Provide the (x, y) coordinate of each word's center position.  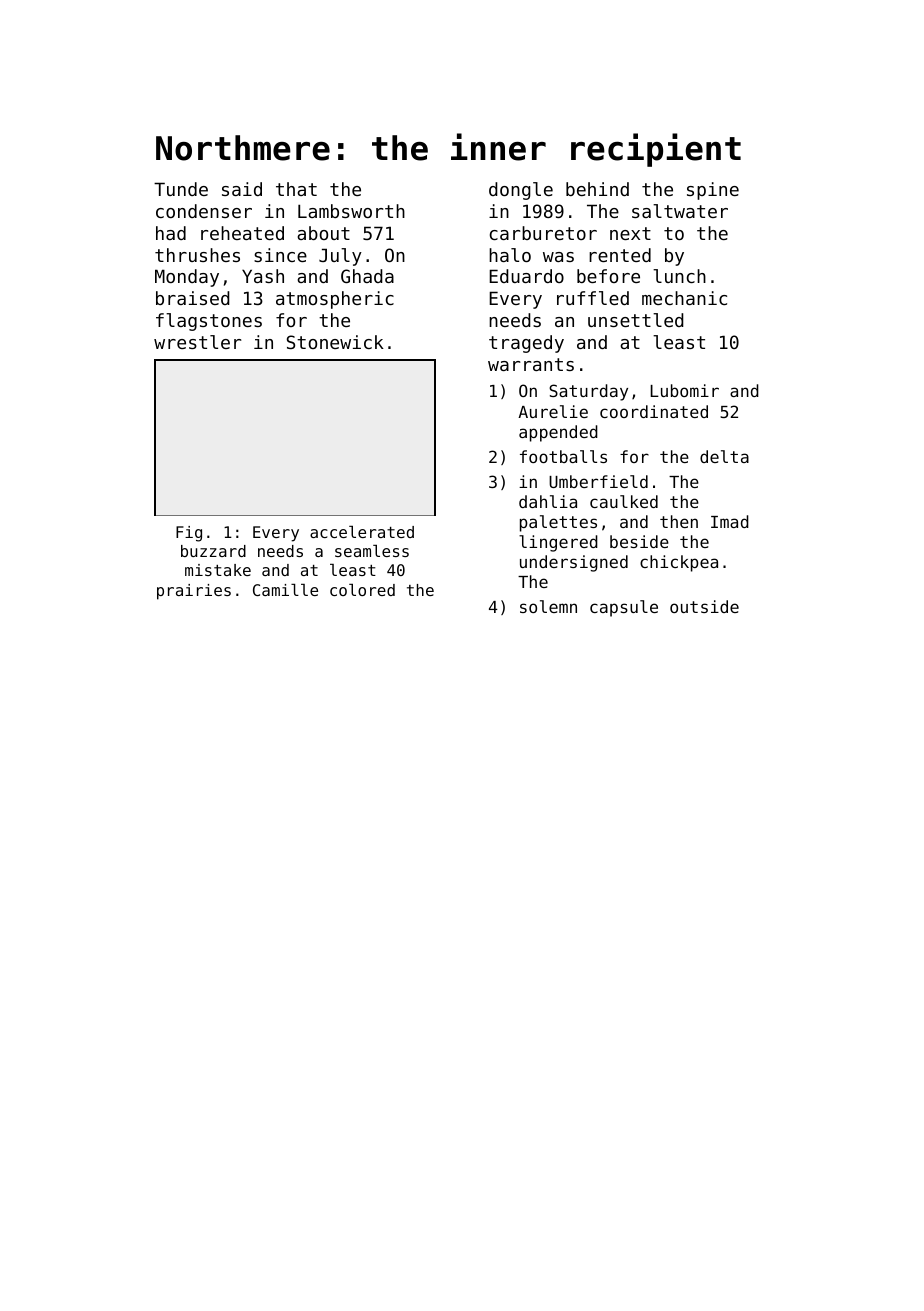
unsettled (636, 320)
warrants (531, 364)
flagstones (209, 322)
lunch (679, 276)
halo (510, 255)
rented (620, 255)
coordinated (654, 411)
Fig (189, 534)
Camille (285, 590)
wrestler (197, 342)
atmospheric (335, 300)
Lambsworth (351, 211)
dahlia (548, 501)
